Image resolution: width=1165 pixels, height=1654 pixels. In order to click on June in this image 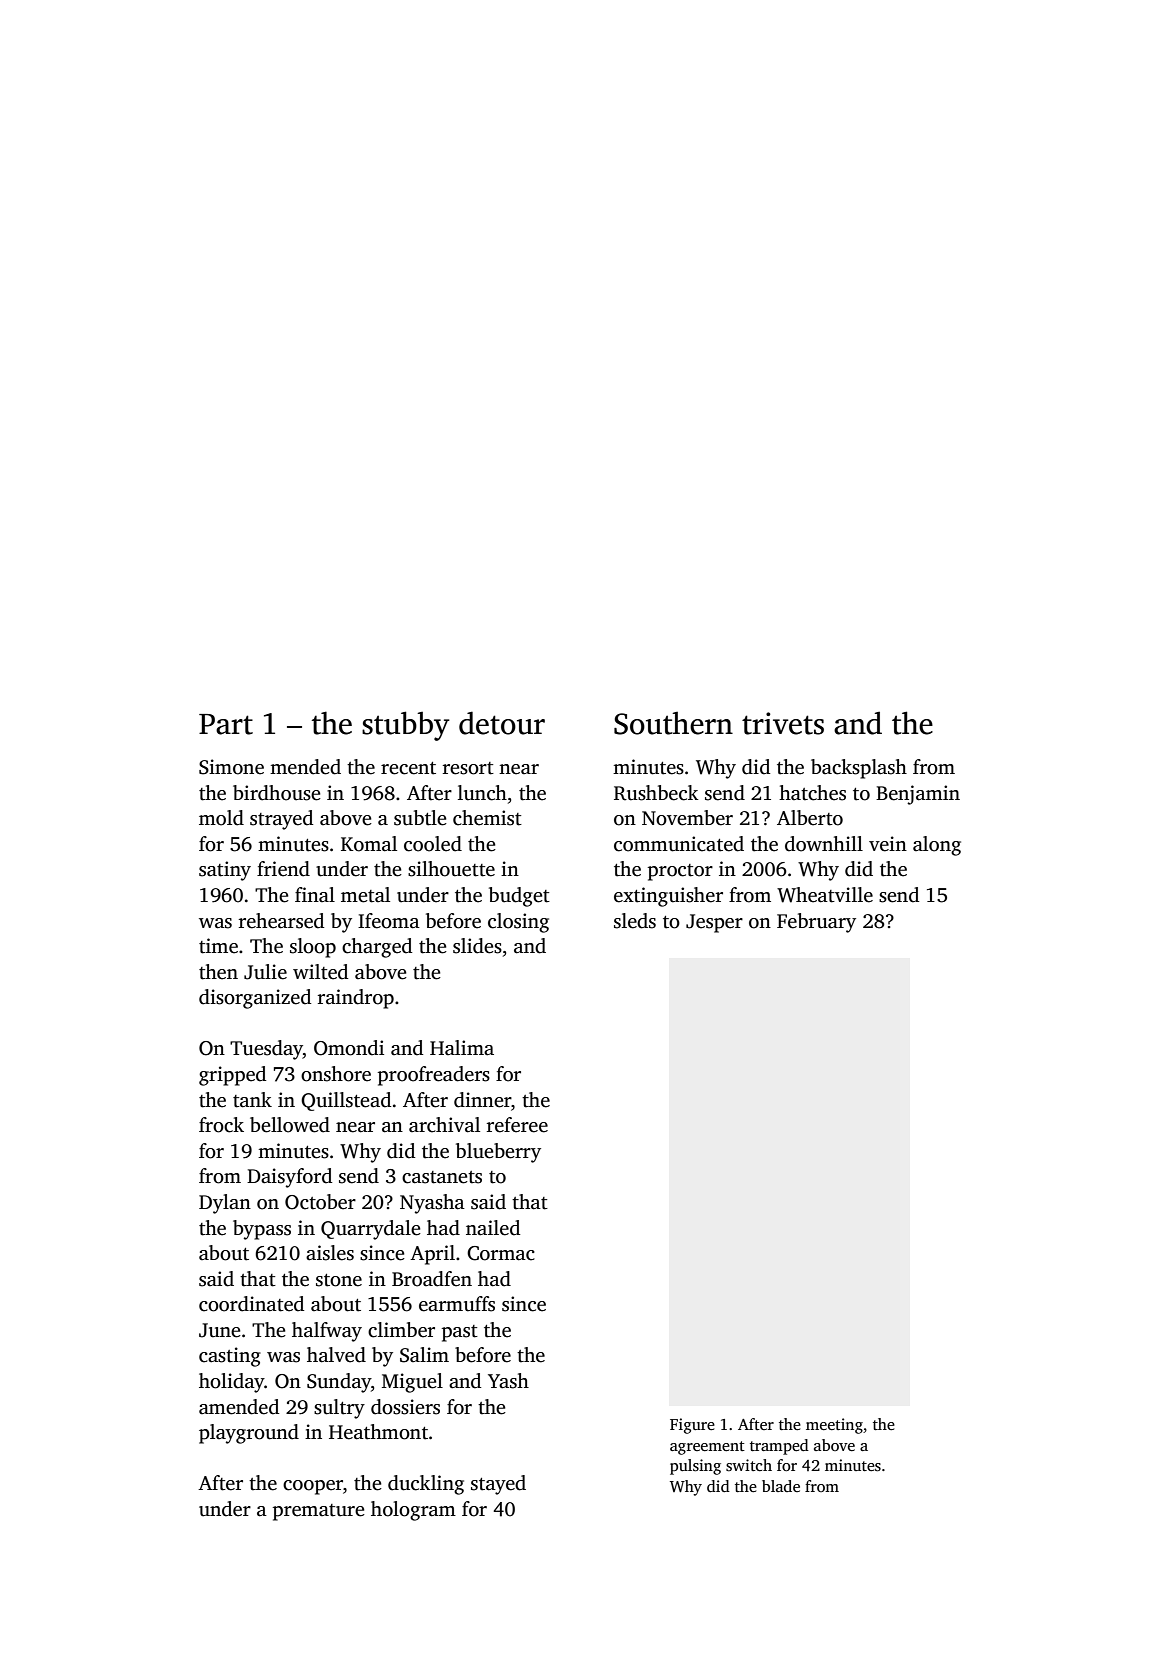, I will do `click(220, 1330)`.
